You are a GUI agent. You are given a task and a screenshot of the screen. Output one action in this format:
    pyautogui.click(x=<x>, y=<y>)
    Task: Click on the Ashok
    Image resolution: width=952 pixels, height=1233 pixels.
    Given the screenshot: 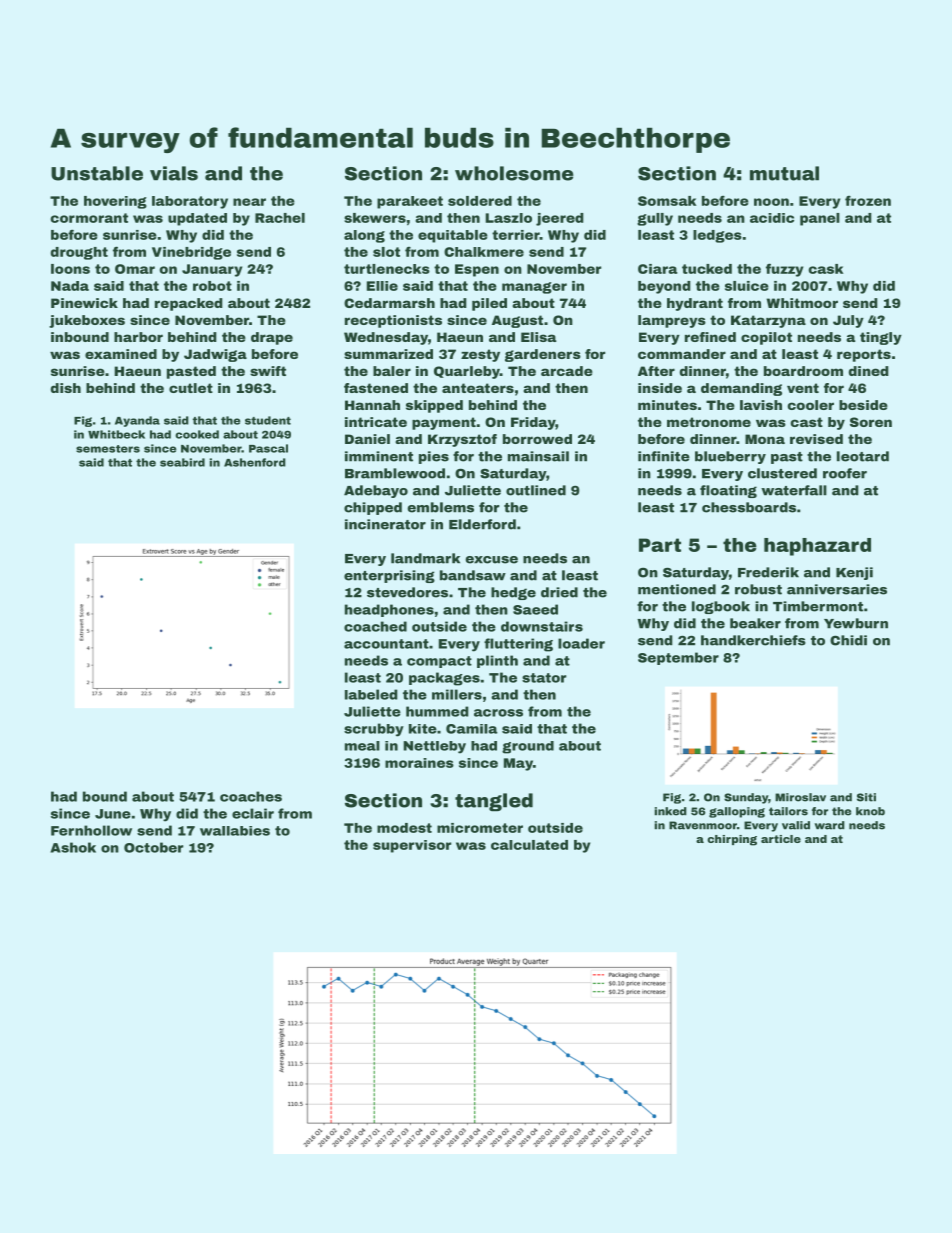 What is the action you would take?
    pyautogui.click(x=73, y=847)
